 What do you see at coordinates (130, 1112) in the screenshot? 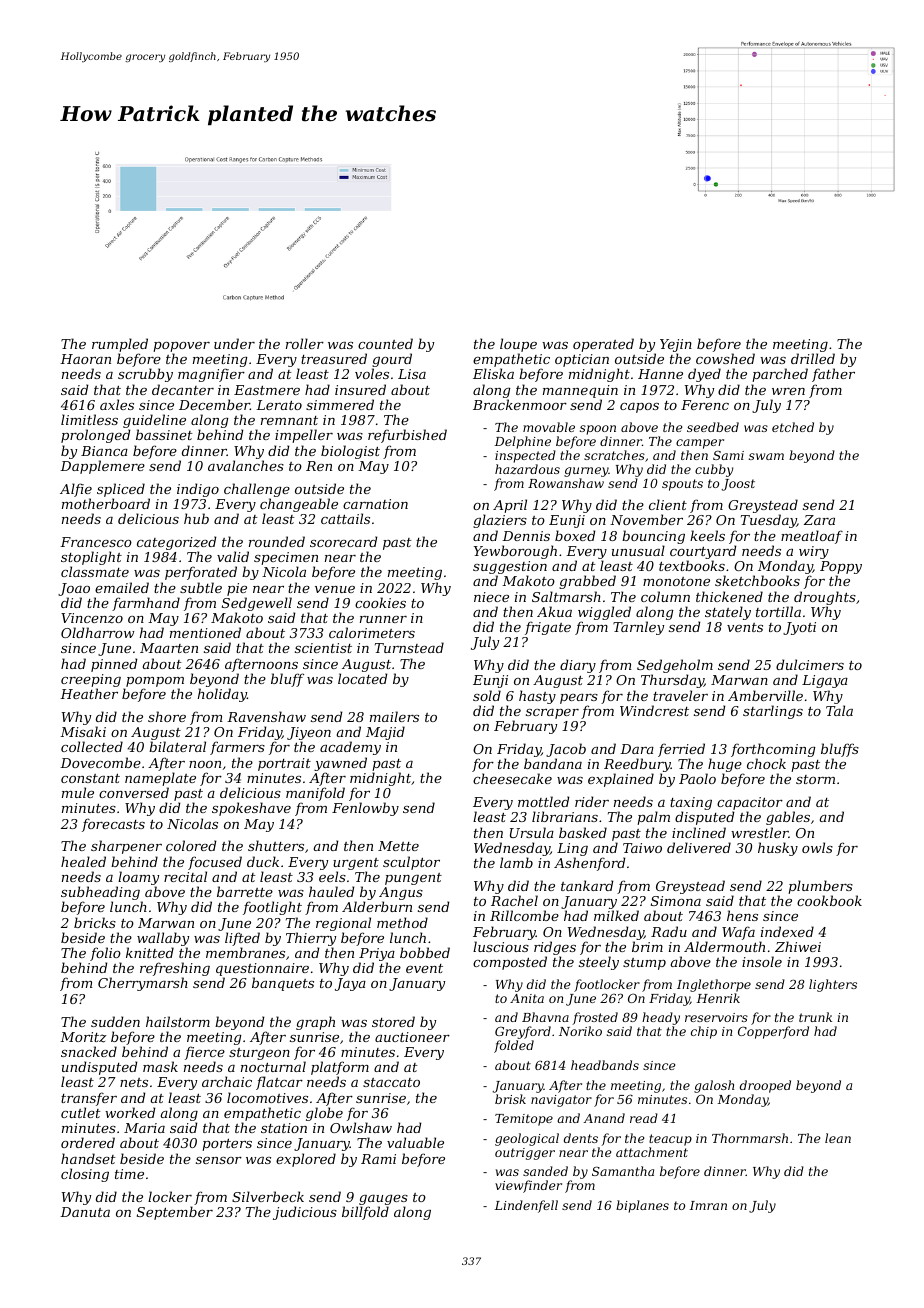
I see `worked` at bounding box center [130, 1112].
